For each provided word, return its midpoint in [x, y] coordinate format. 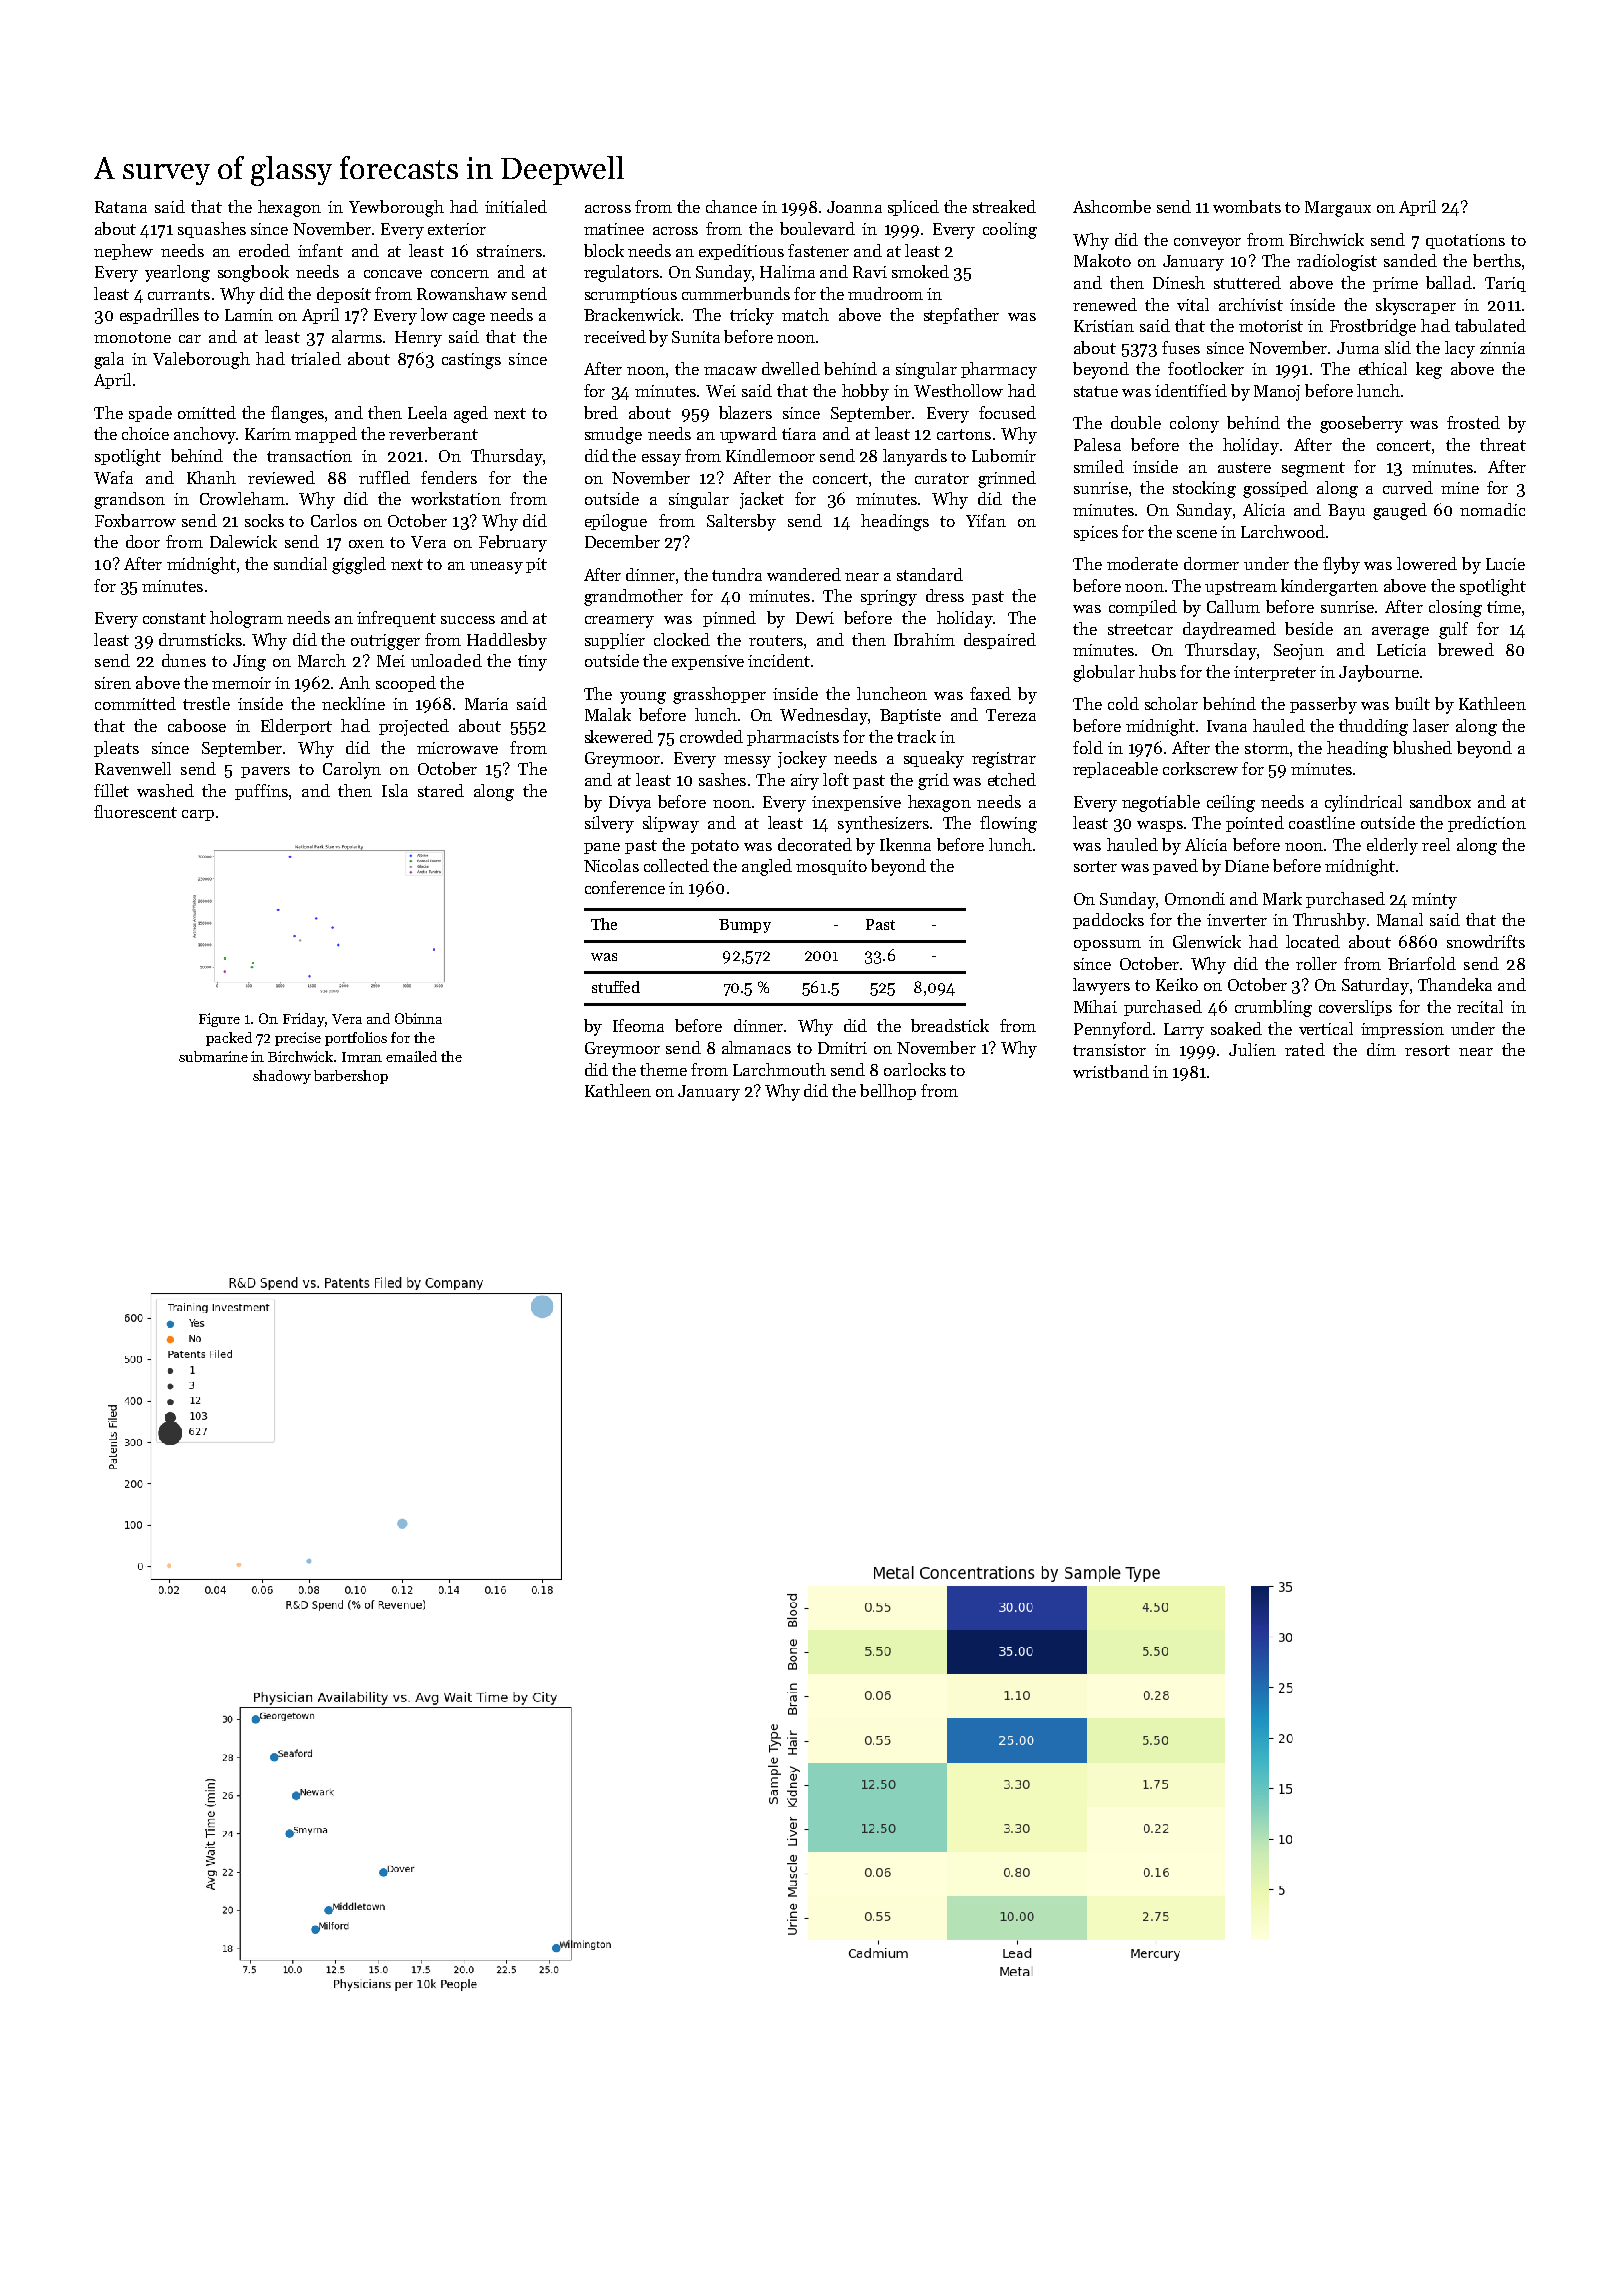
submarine [213, 1056]
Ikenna [905, 844]
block [604, 250]
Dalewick [243, 541]
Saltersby [741, 522]
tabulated [1490, 325]
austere [1244, 467]
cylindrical [1363, 803]
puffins [261, 792]
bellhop [888, 1092]
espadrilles [159, 316]
